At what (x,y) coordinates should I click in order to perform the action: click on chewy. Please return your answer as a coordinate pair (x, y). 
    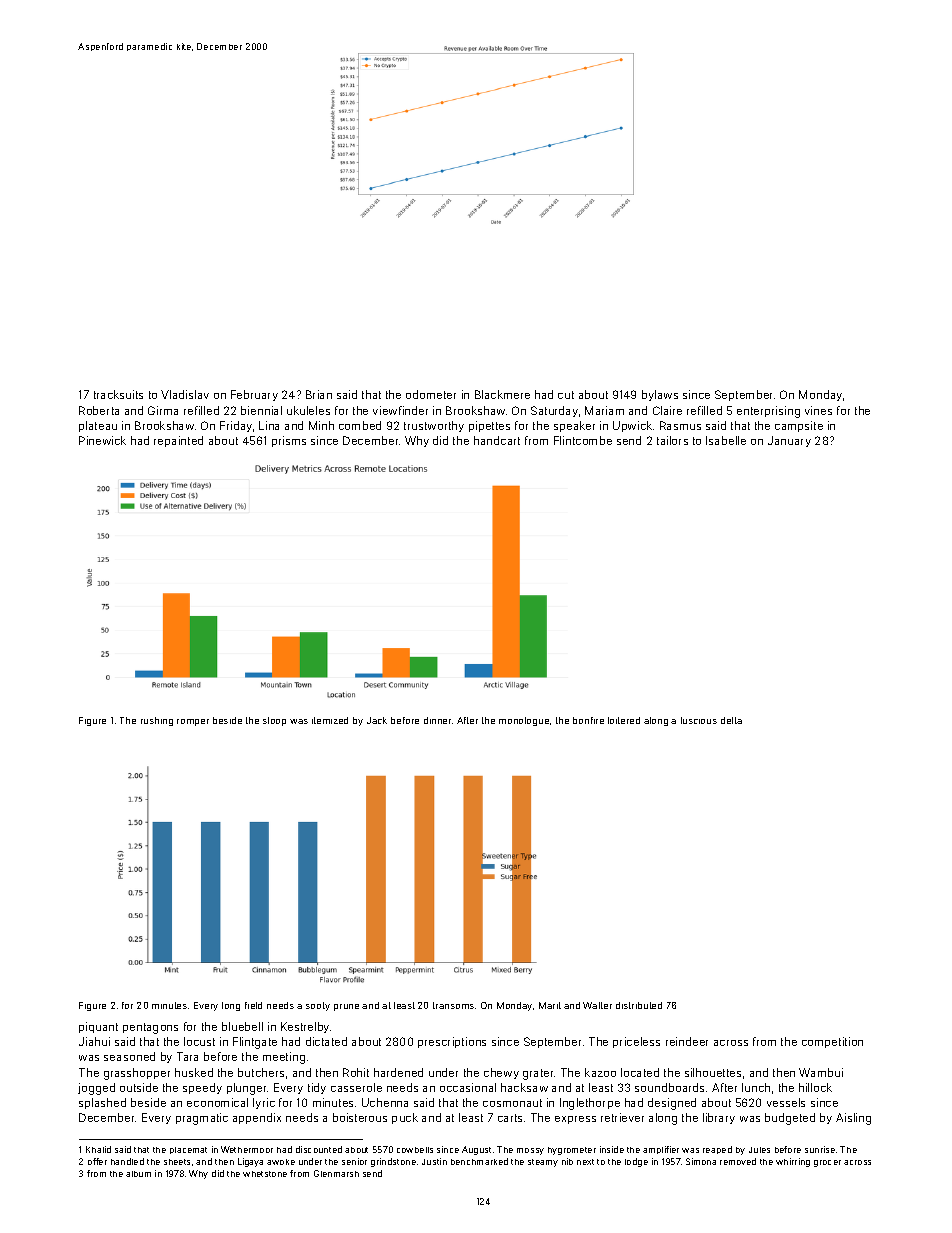
    Looking at the image, I should click on (501, 1073).
